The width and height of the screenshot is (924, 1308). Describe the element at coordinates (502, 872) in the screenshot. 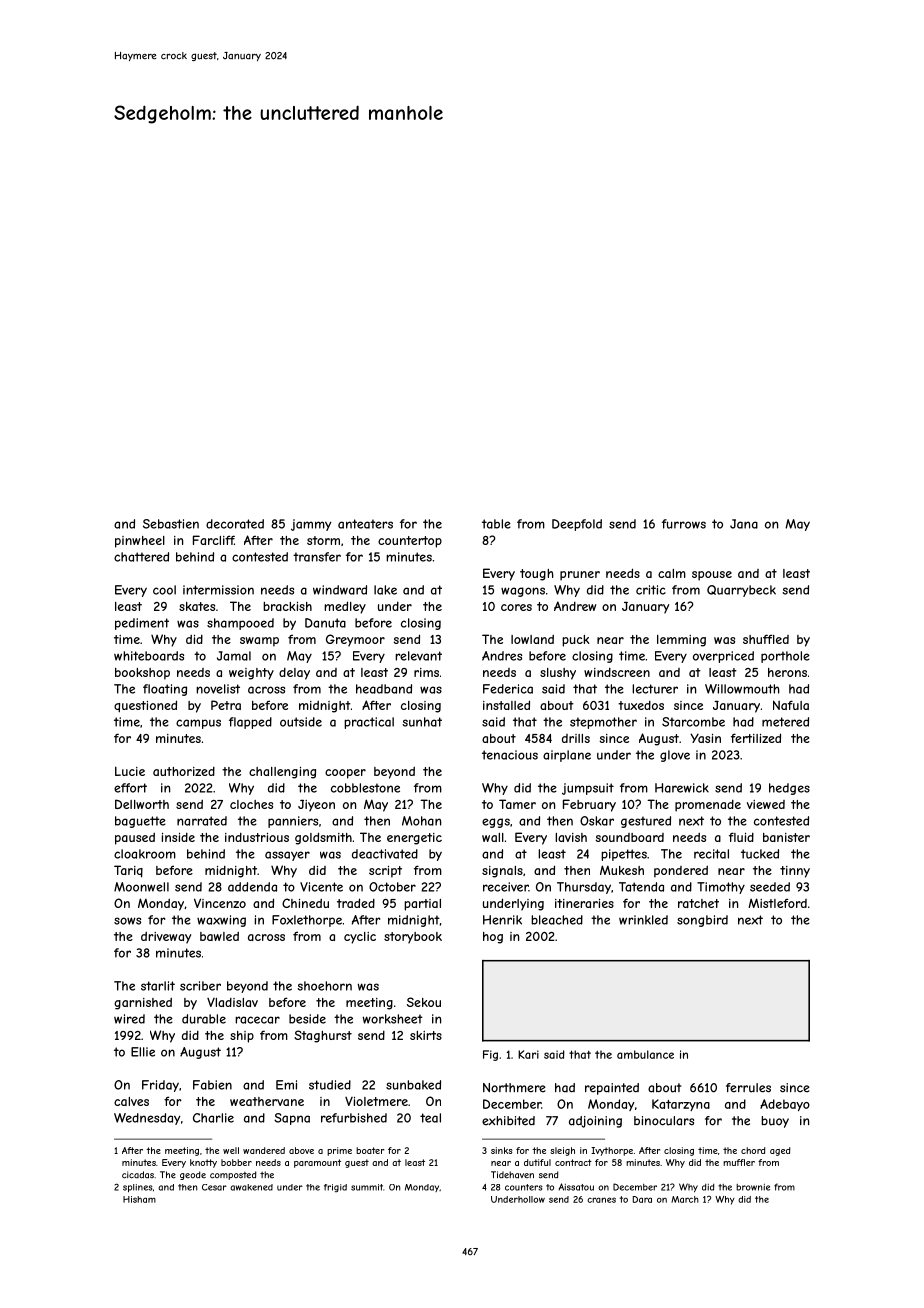

I see `signals` at that location.
